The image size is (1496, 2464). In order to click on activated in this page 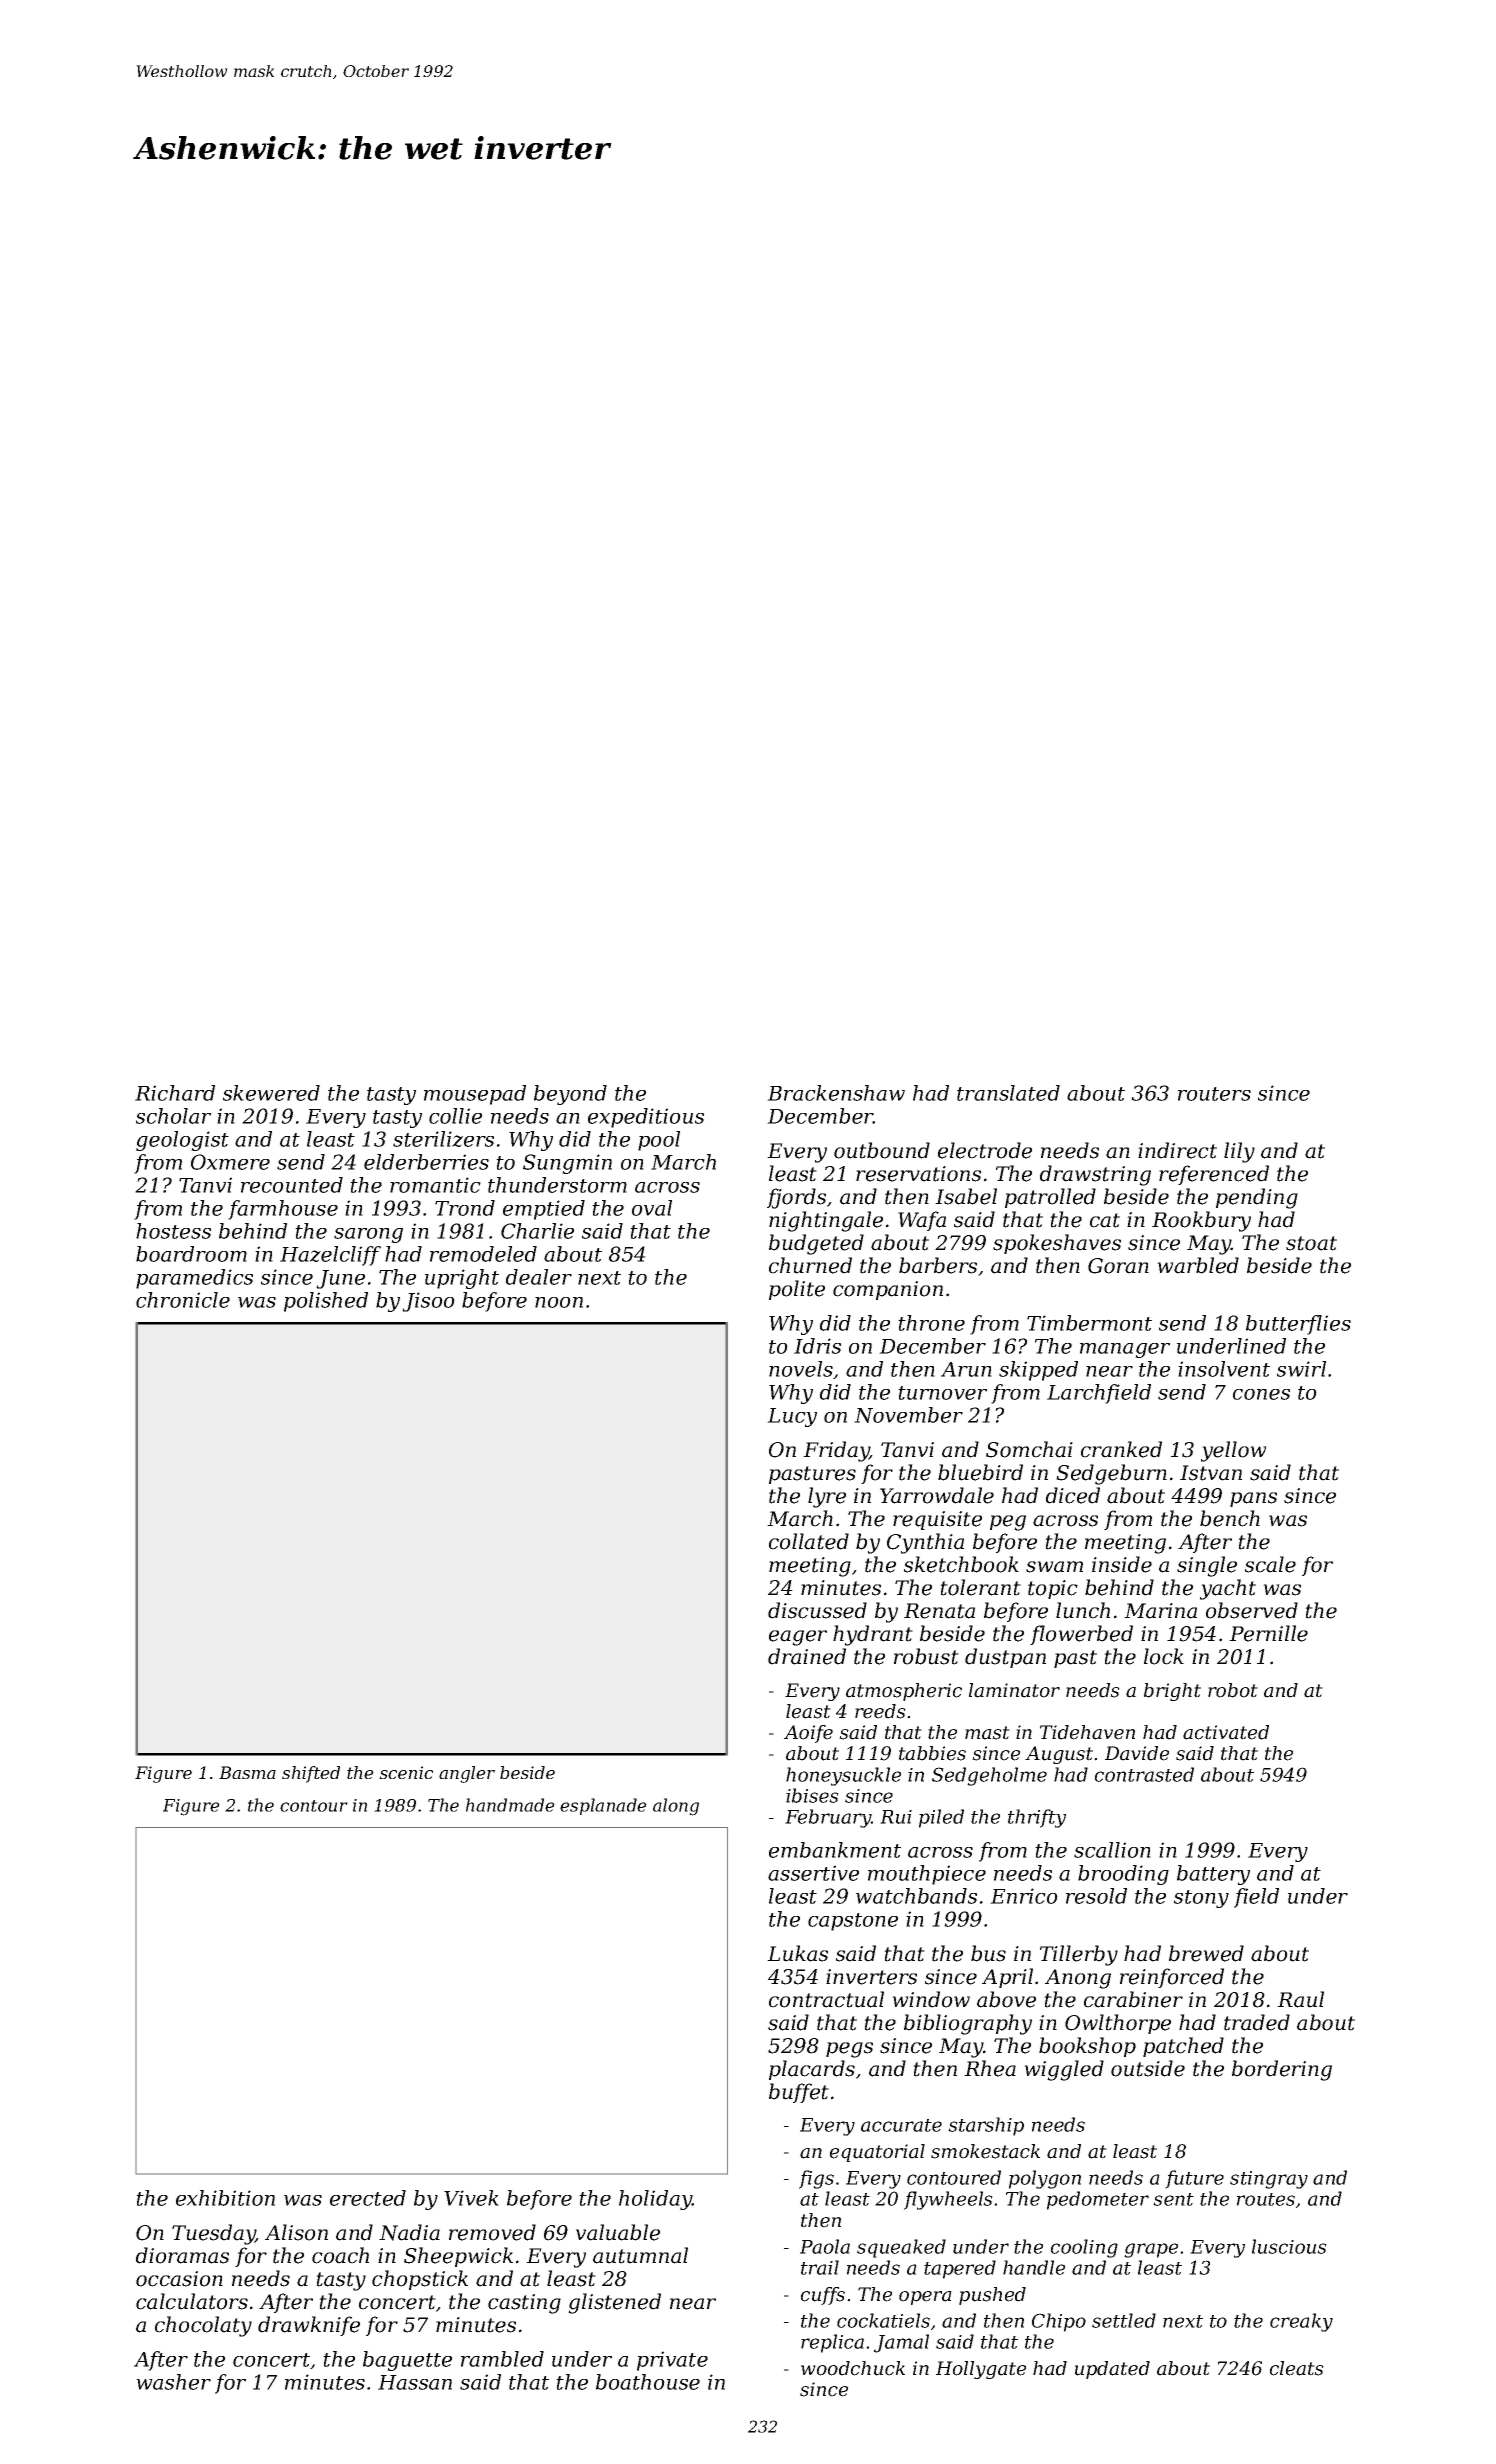, I will do `click(1226, 1732)`.
